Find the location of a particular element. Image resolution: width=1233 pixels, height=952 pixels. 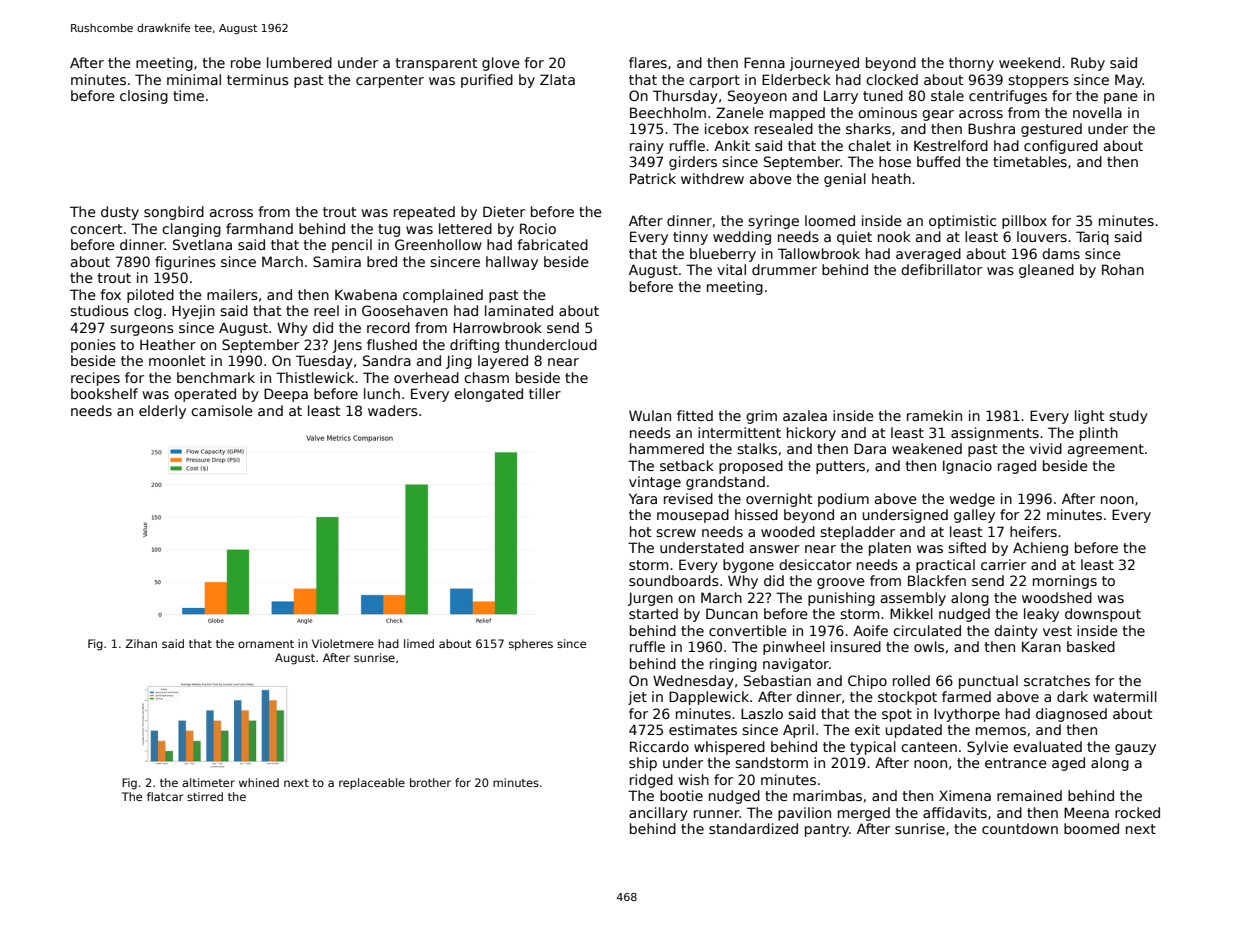

ponies is located at coordinates (93, 346).
